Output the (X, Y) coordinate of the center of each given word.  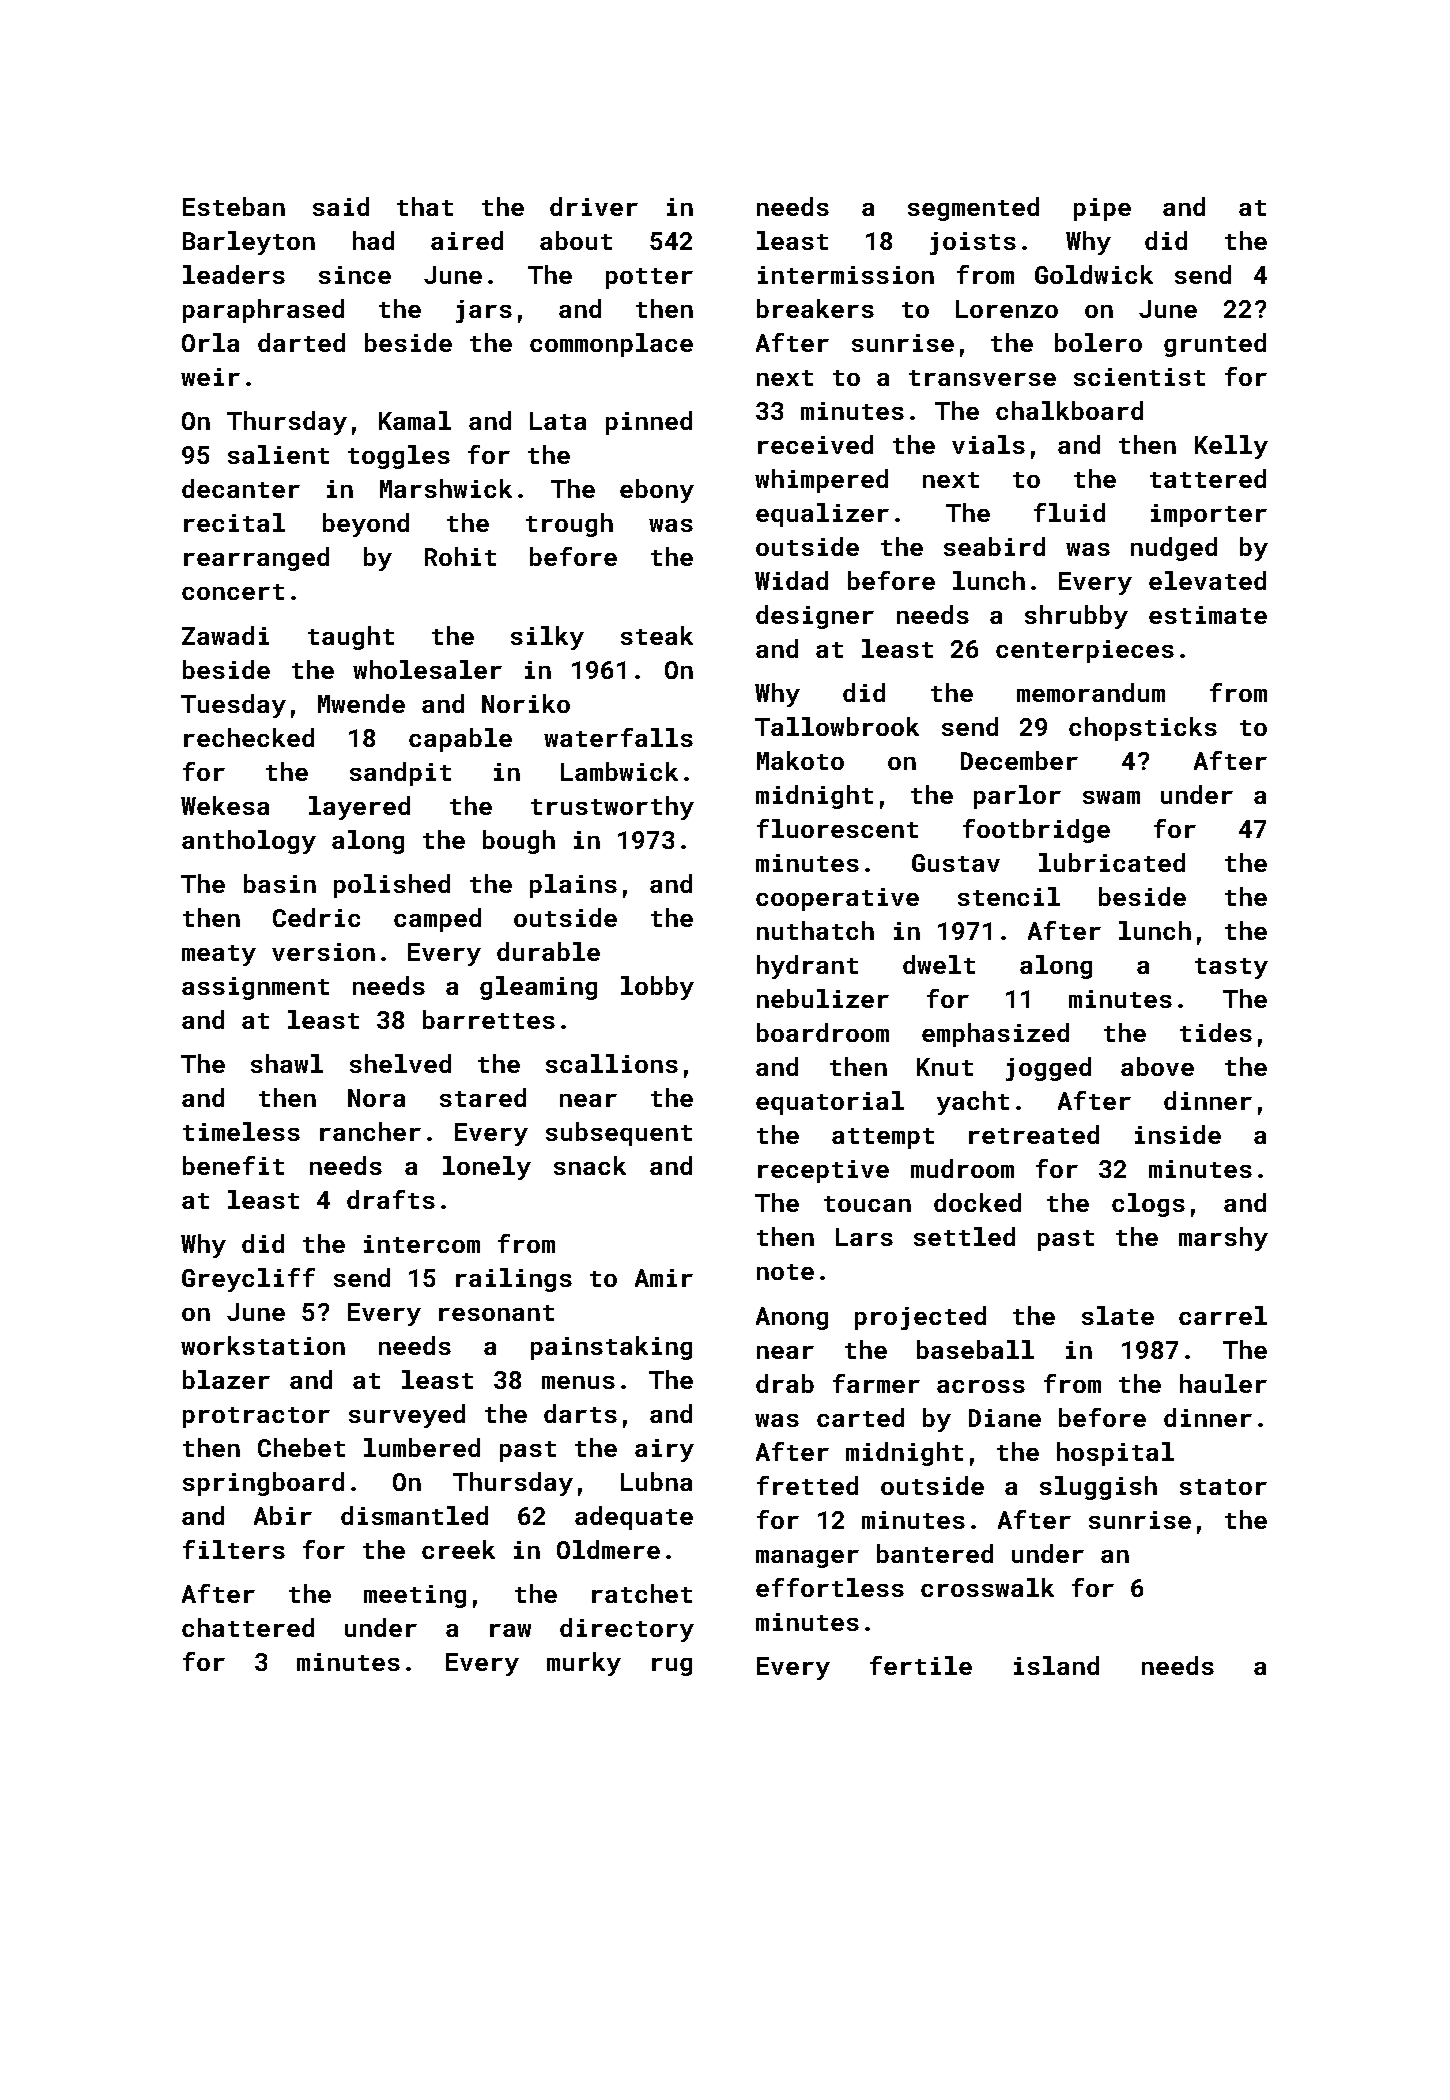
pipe (1102, 209)
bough (519, 842)
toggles (399, 457)
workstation (263, 1345)
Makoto (800, 760)
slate (1118, 1315)
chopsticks (1143, 729)
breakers (815, 308)
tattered (1208, 478)
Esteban (234, 206)
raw (510, 1630)
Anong (792, 1318)
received (815, 444)
